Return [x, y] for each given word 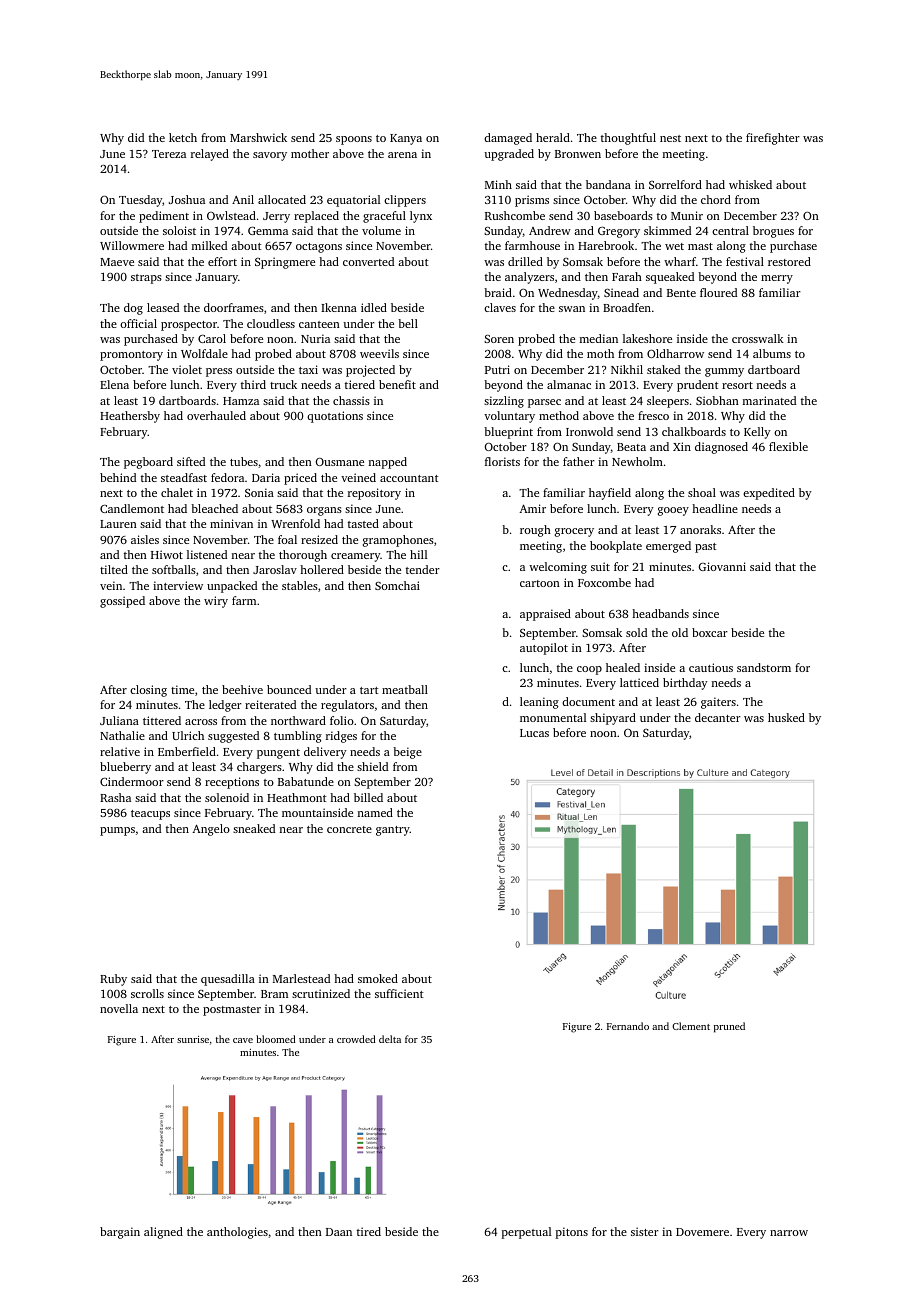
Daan [339, 1232]
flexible [788, 446]
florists [502, 461]
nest [670, 138]
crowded [356, 1039]
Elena [114, 384]
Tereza [169, 154]
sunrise [193, 1039]
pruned [729, 1027]
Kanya [406, 139]
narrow [789, 1233]
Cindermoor [132, 781]
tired [369, 1231]
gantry [393, 831]
